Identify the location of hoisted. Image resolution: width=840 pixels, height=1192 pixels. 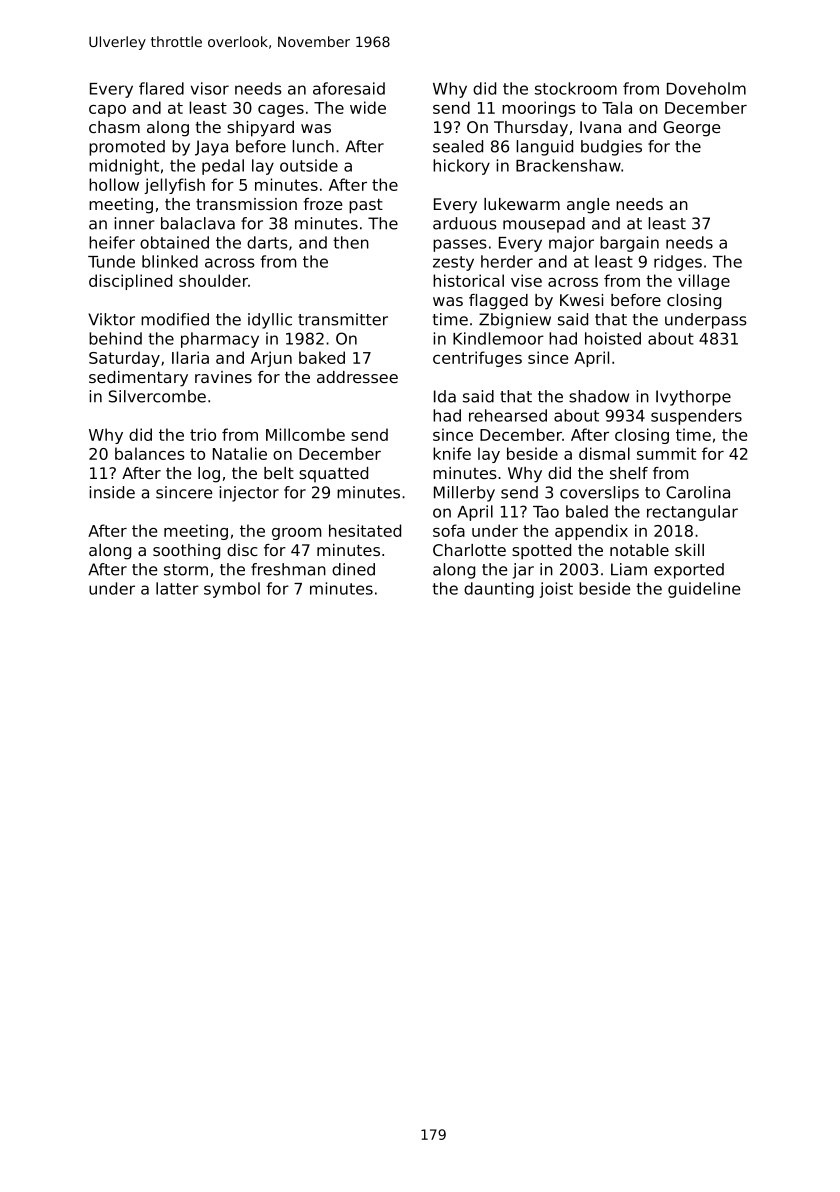
(613, 338).
